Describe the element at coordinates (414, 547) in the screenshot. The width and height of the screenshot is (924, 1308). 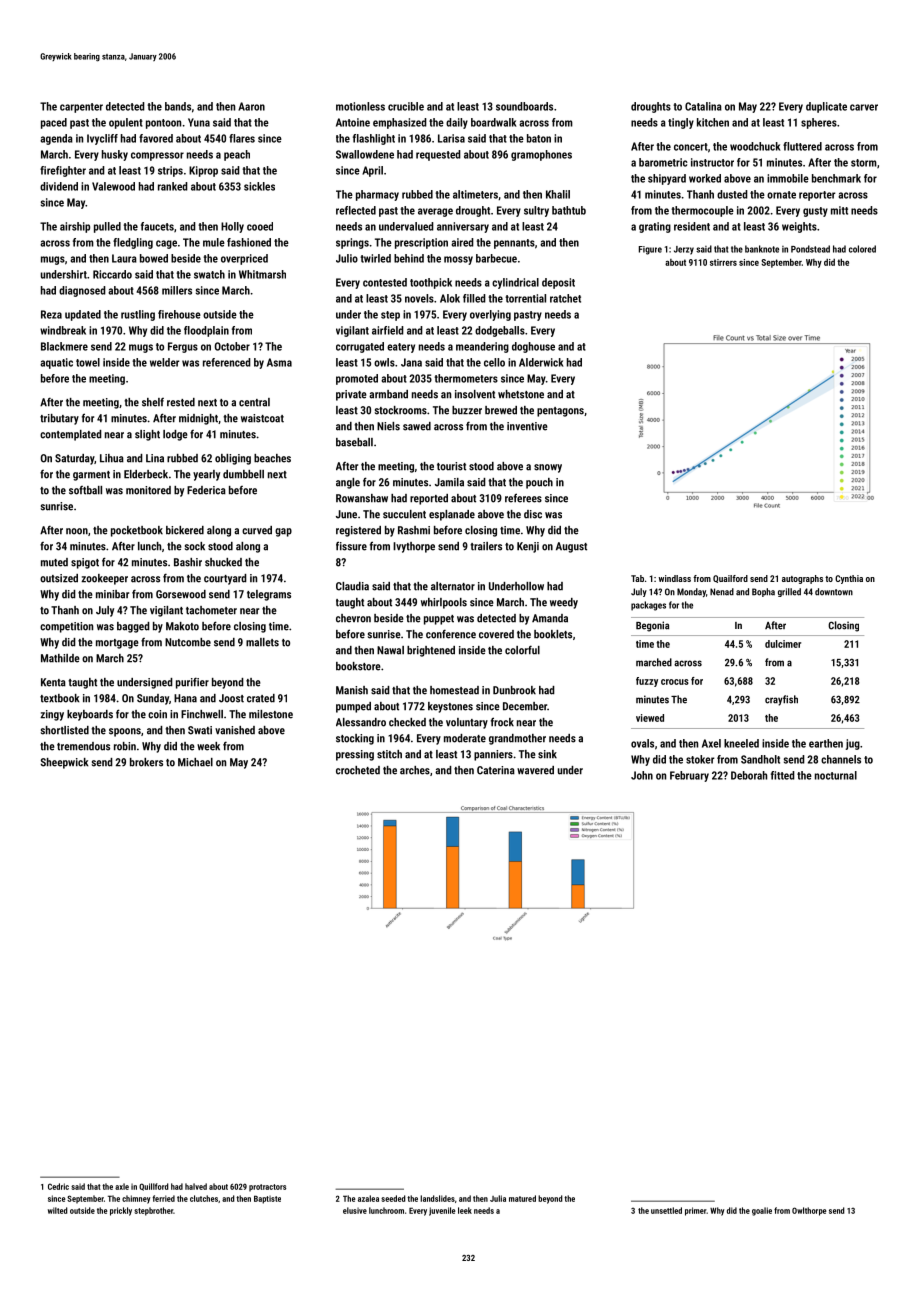
I see `Ivythorpe` at that location.
